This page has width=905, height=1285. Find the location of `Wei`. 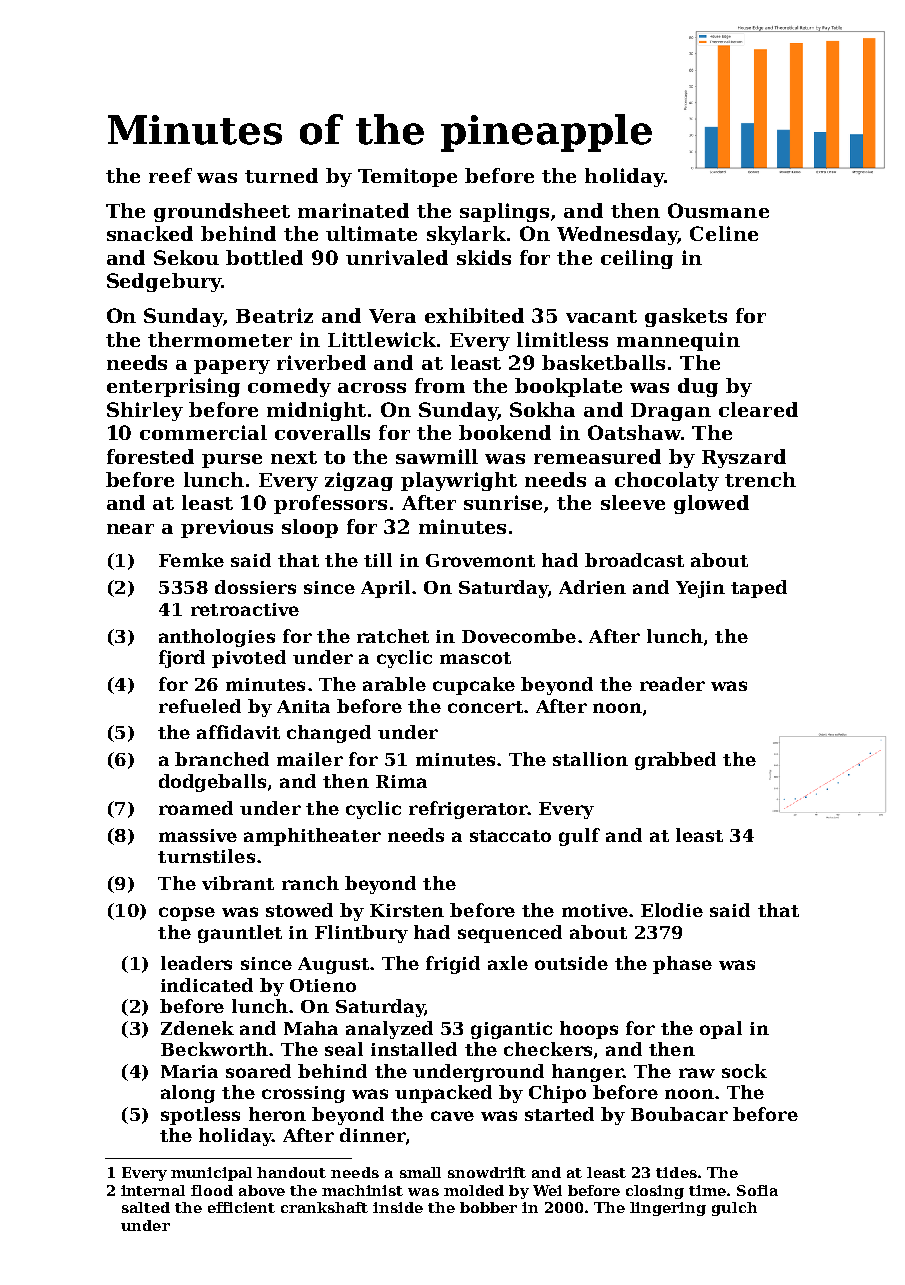

Wei is located at coordinates (547, 1190).
